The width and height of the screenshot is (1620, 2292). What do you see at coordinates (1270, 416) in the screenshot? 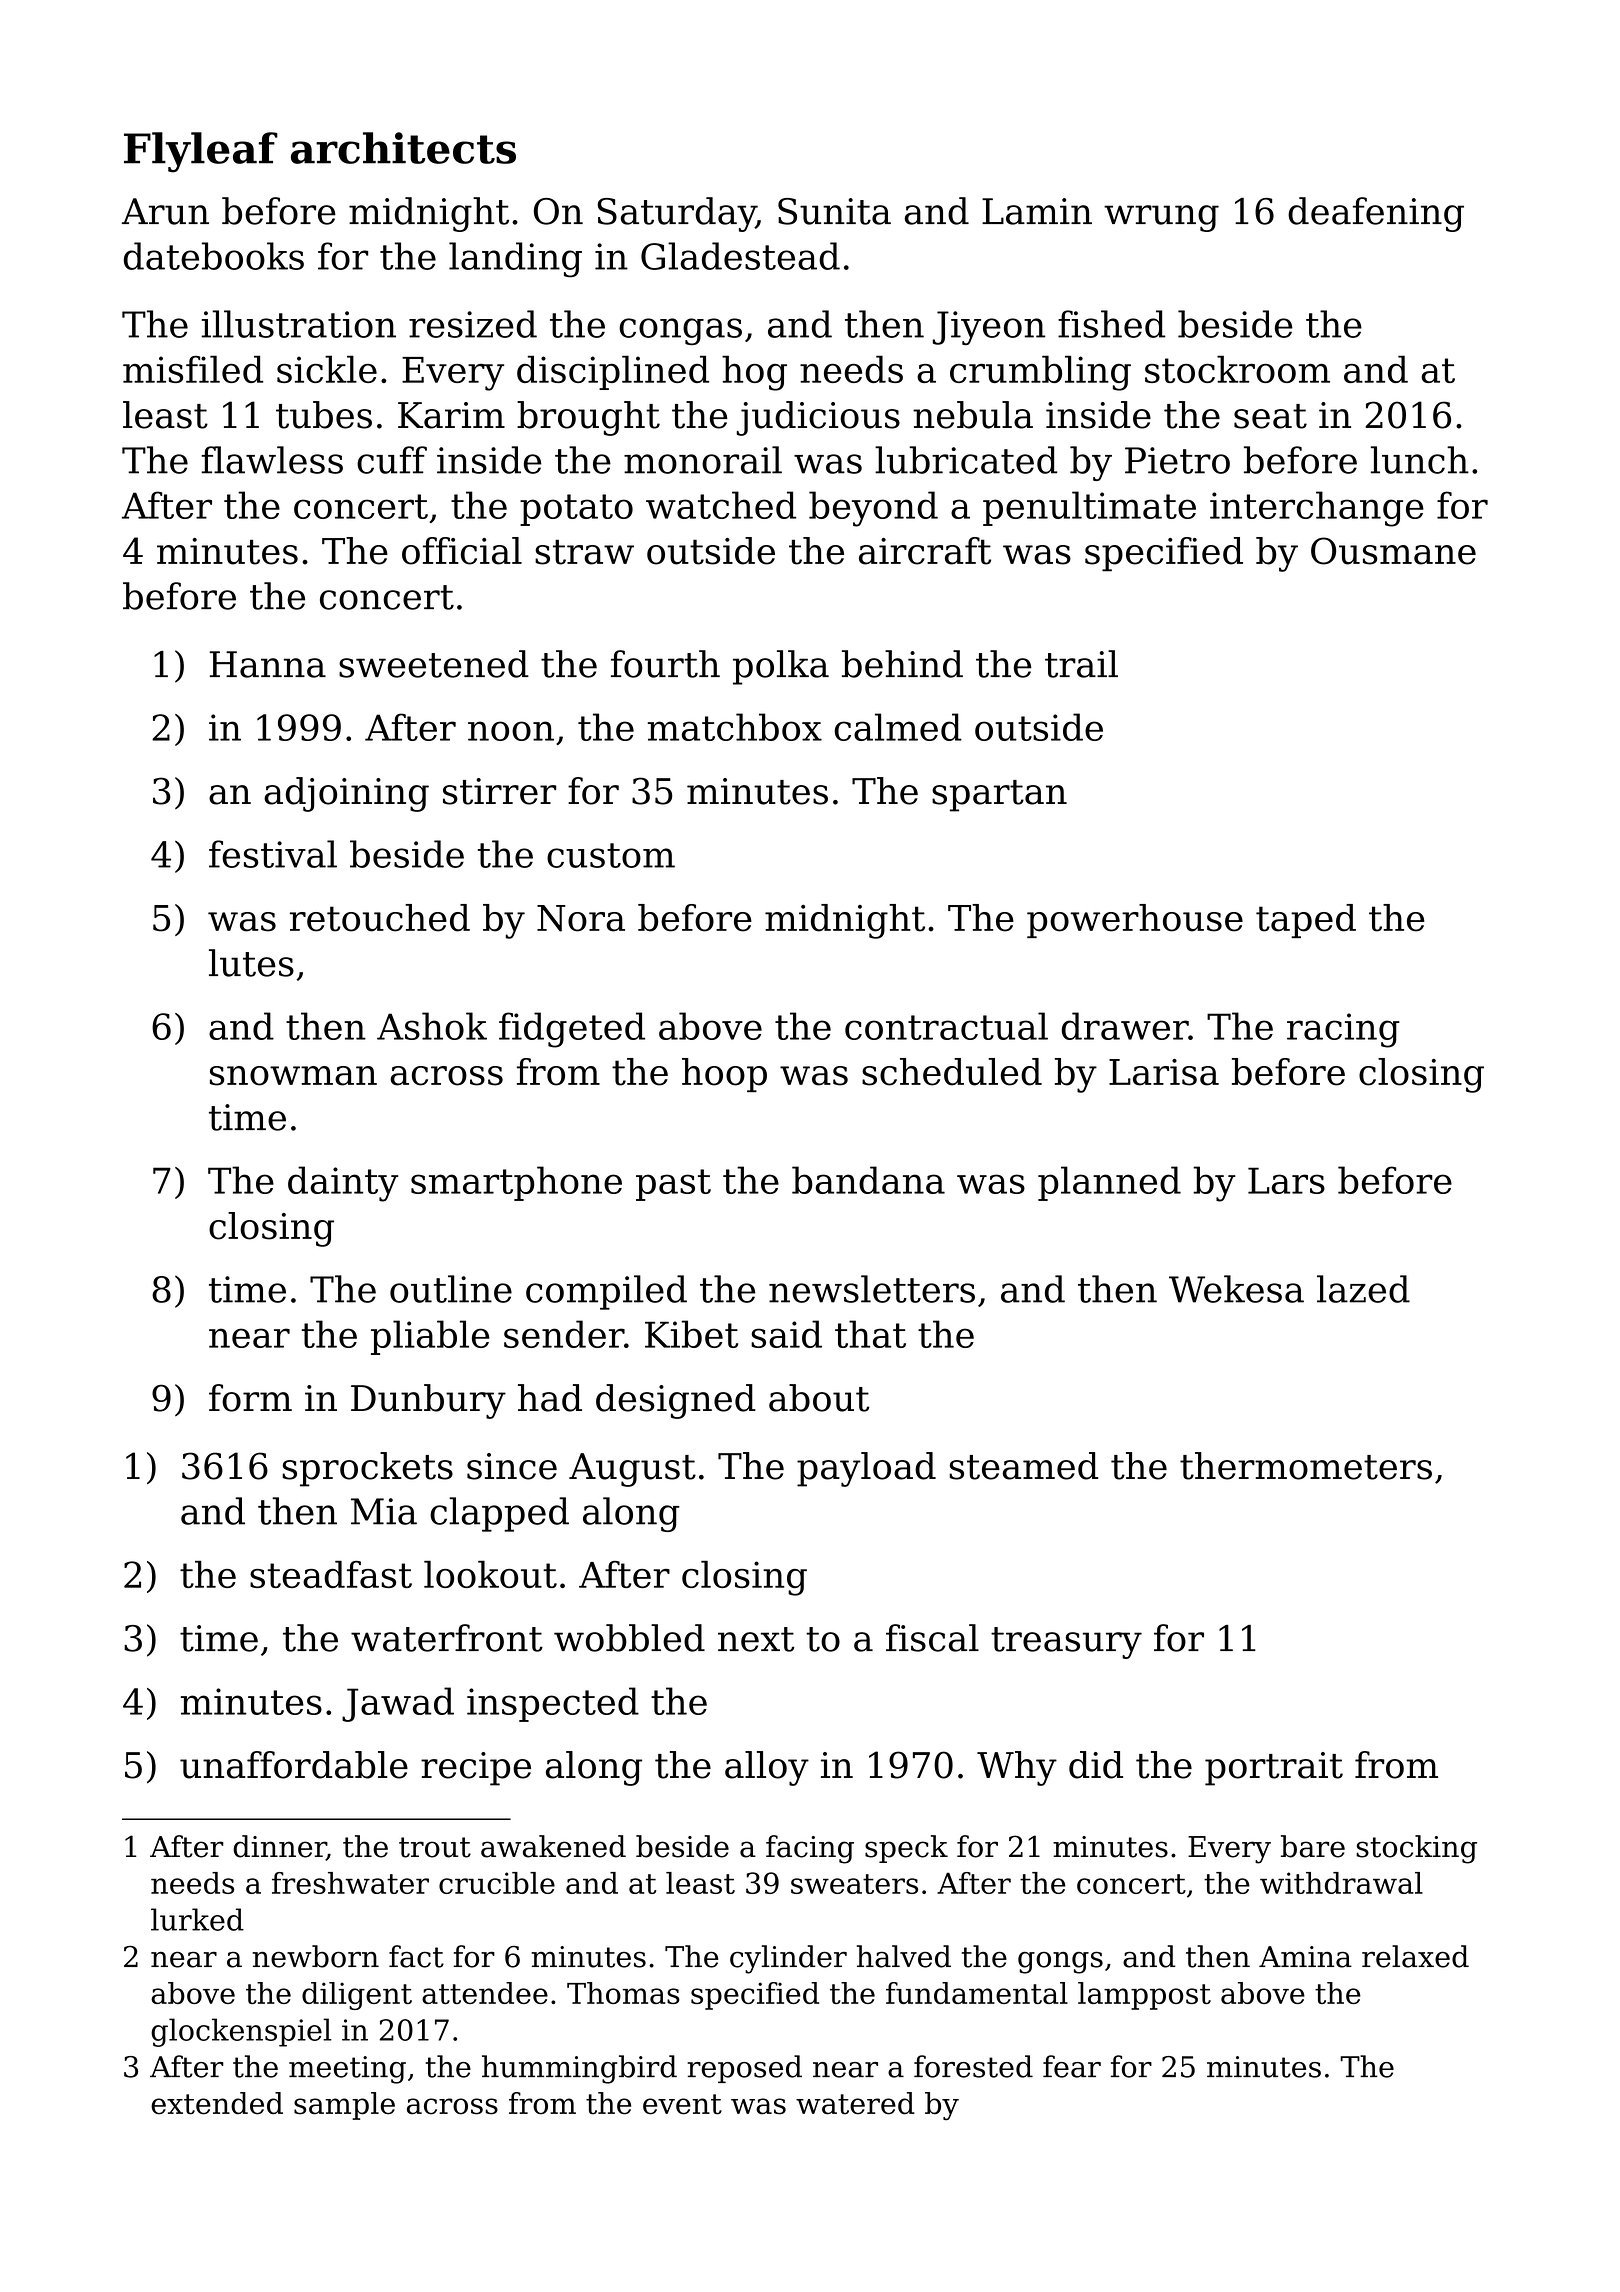
I see `seat` at bounding box center [1270, 416].
